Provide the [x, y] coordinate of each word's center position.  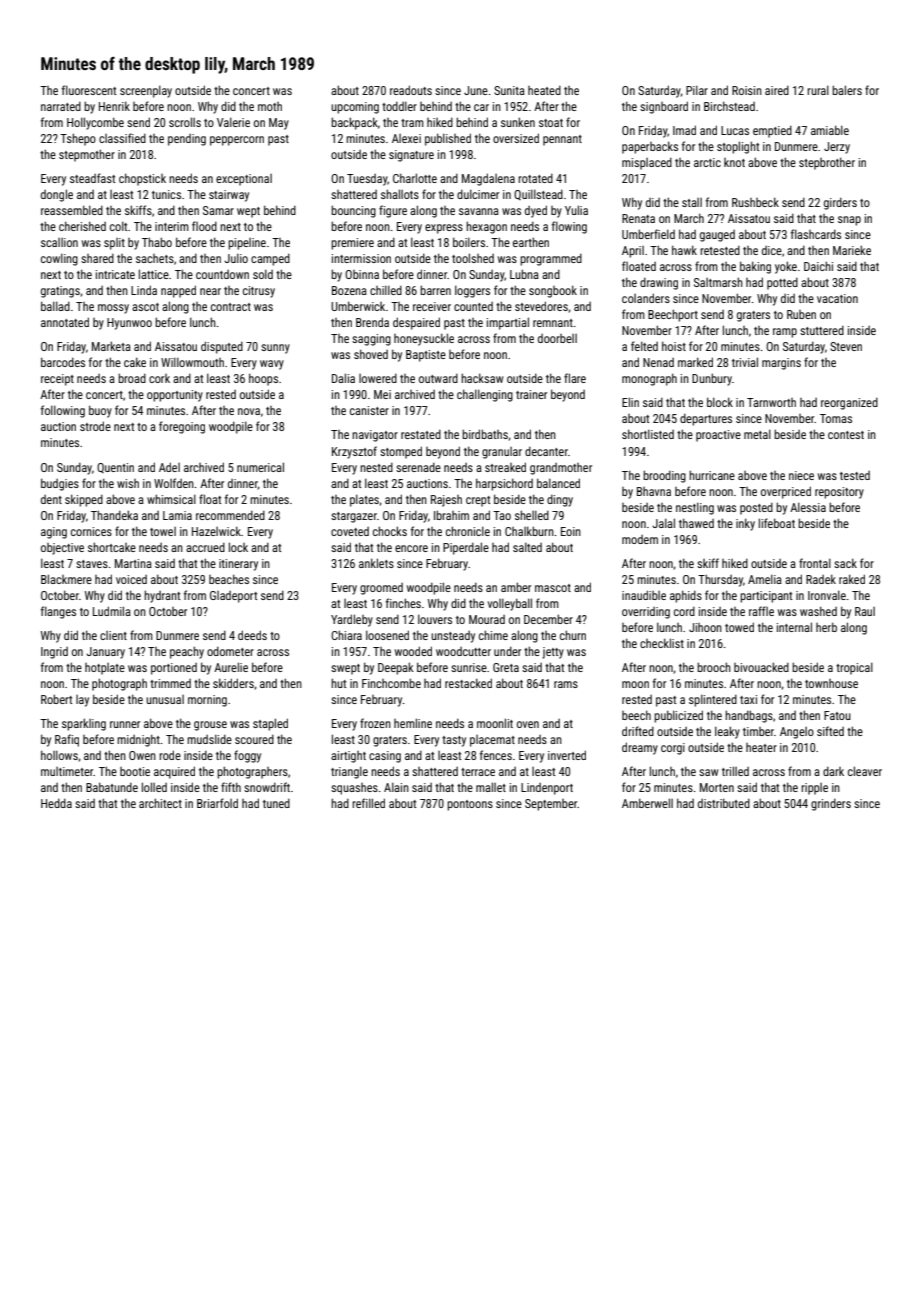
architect [160, 803]
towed [739, 627]
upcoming [355, 108]
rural [818, 90]
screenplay [146, 91]
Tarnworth [771, 402]
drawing [659, 283]
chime [493, 635]
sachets [155, 258]
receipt [57, 380]
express [444, 229]
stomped [401, 452]
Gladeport [233, 597]
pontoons [470, 805]
